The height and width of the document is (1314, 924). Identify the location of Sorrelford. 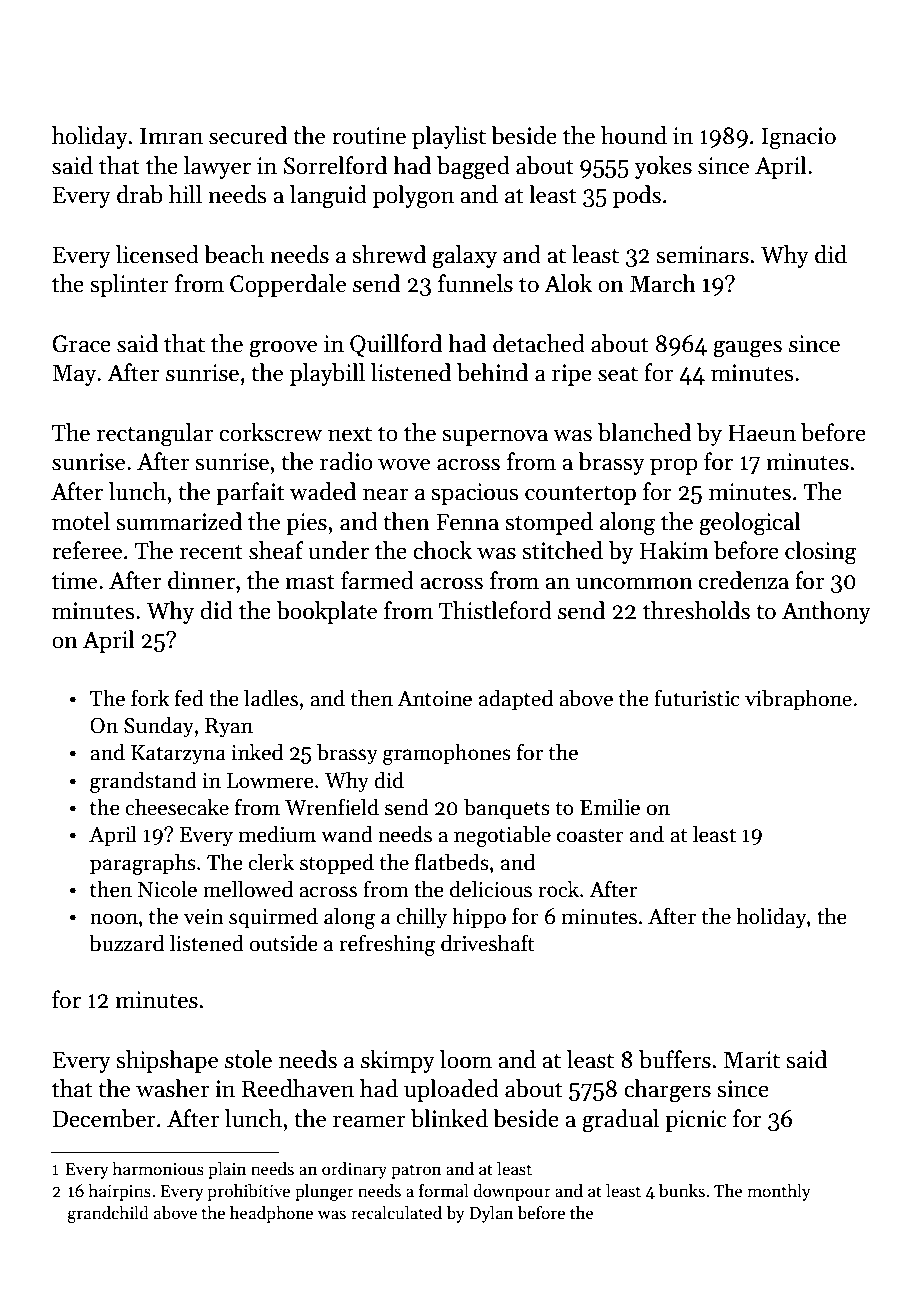
(335, 165).
